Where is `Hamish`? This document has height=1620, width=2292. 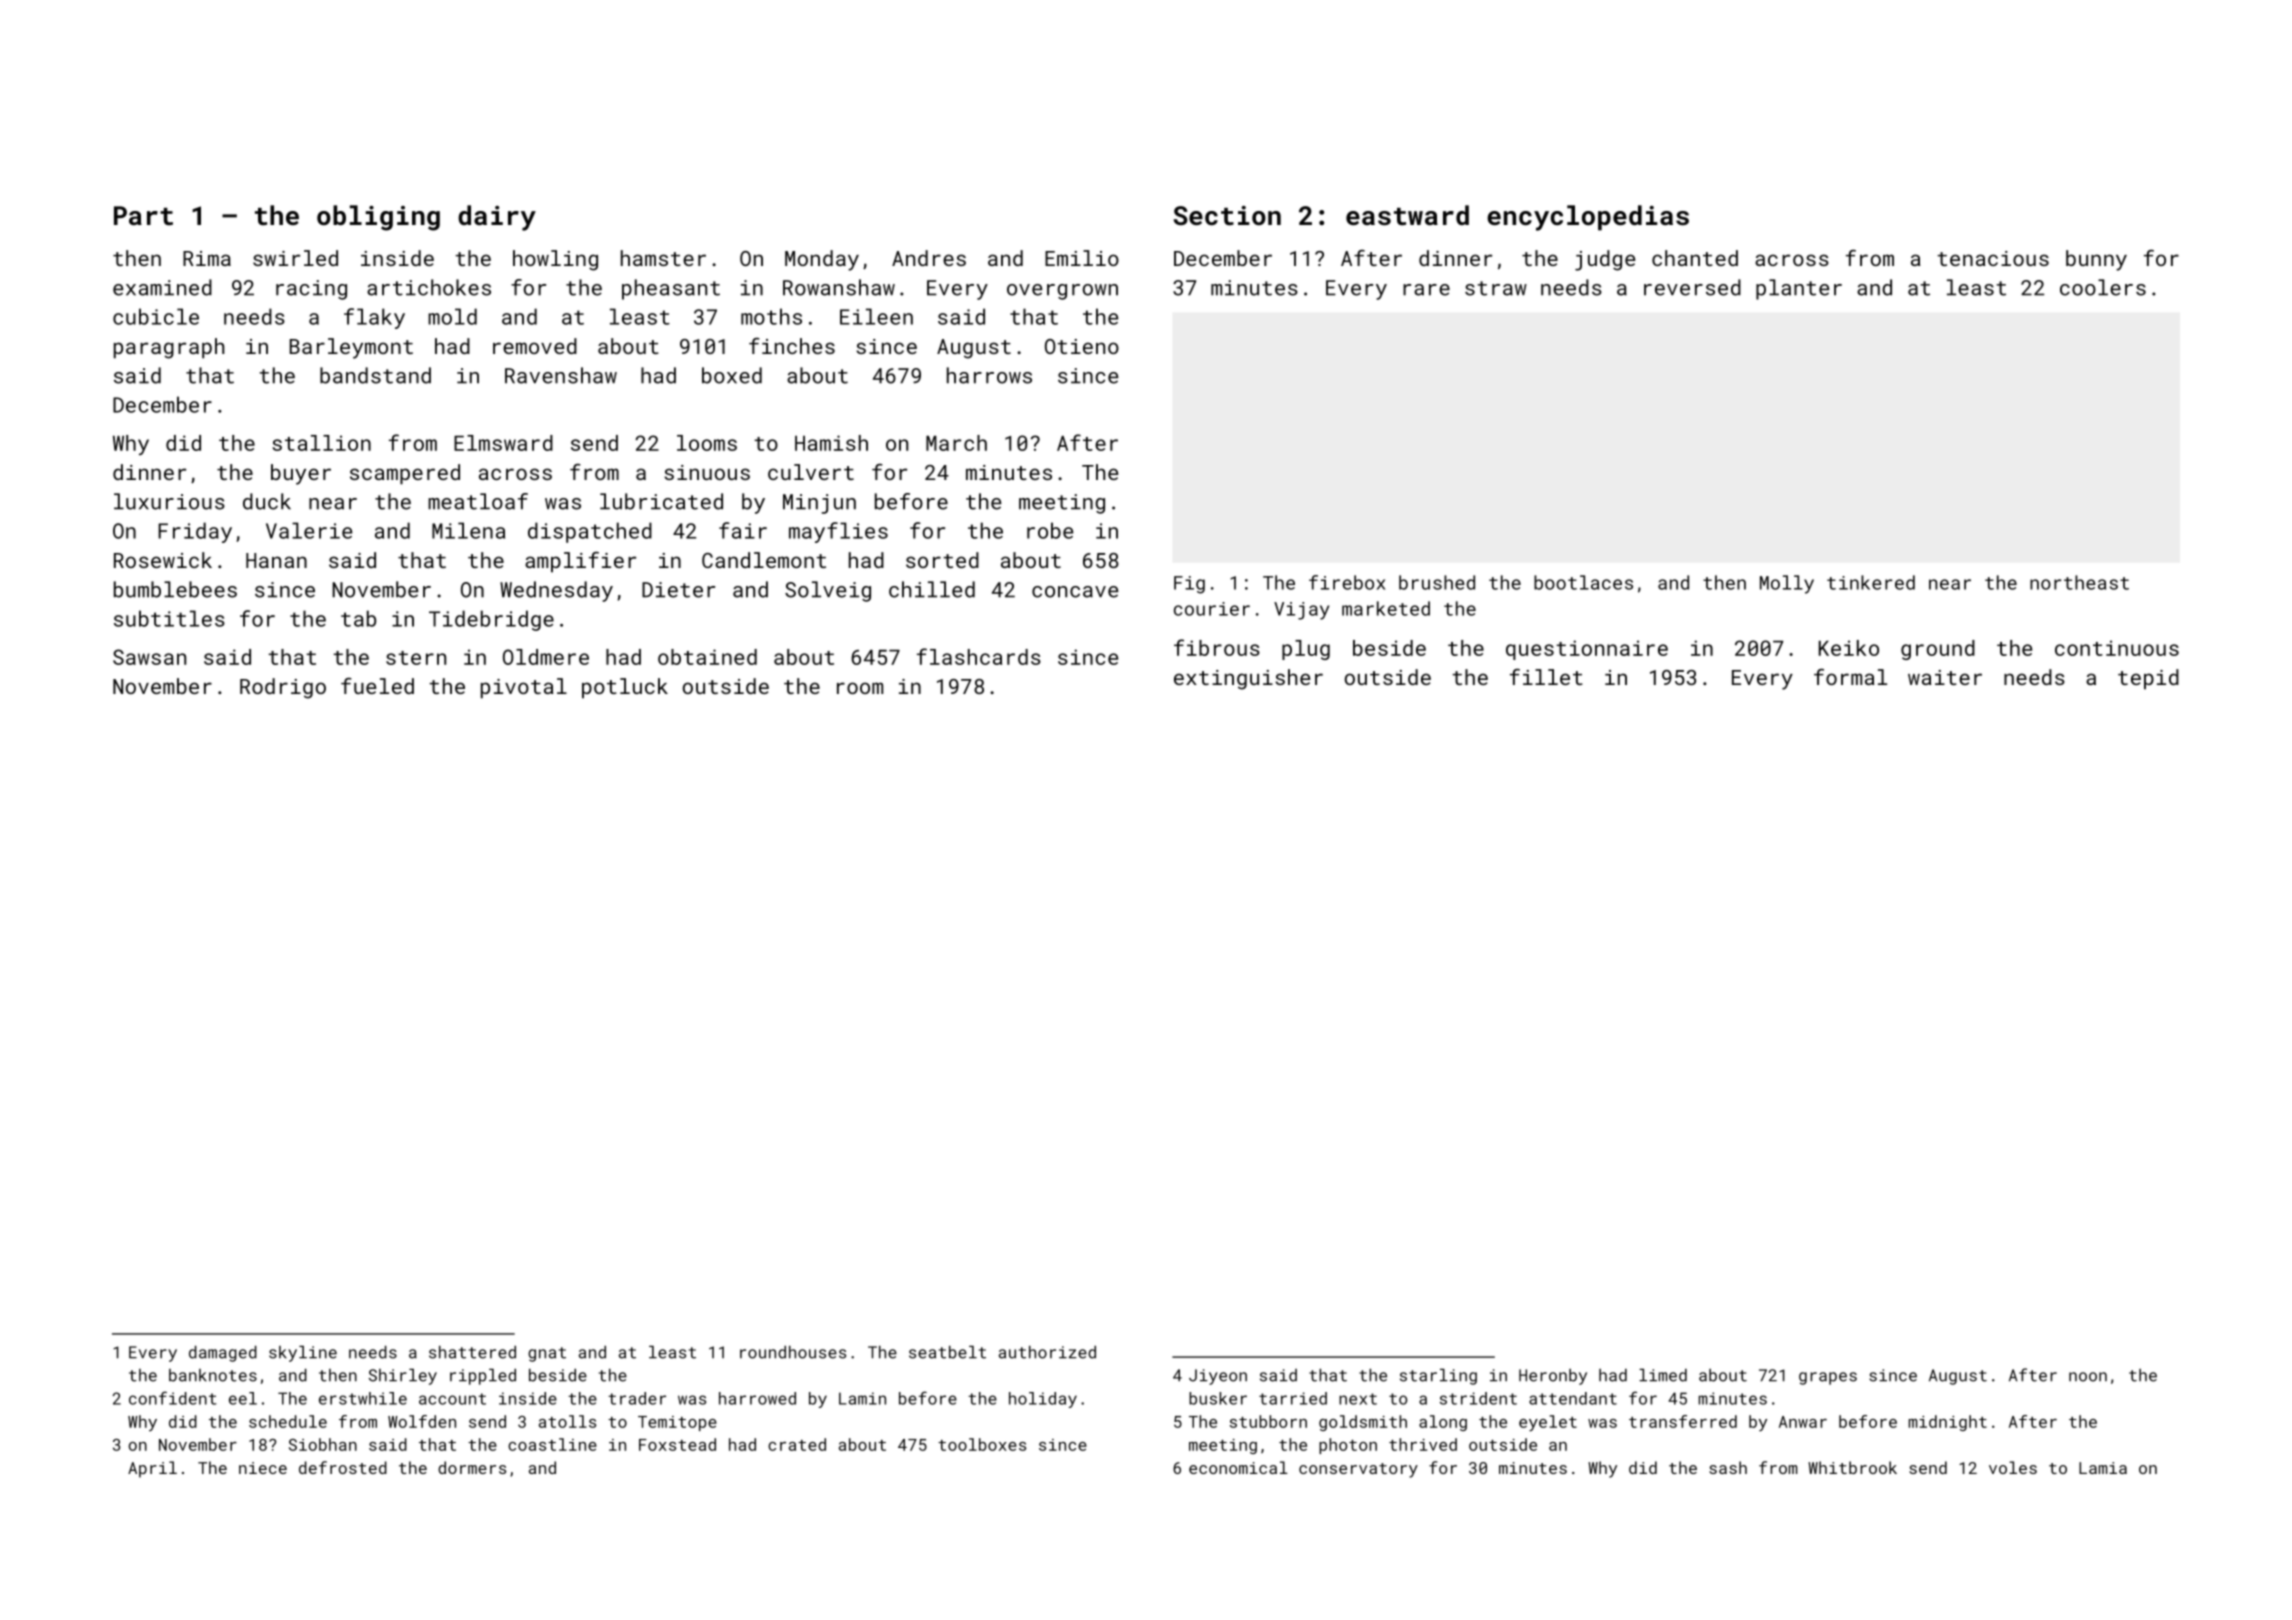
Hamish is located at coordinates (831, 443).
